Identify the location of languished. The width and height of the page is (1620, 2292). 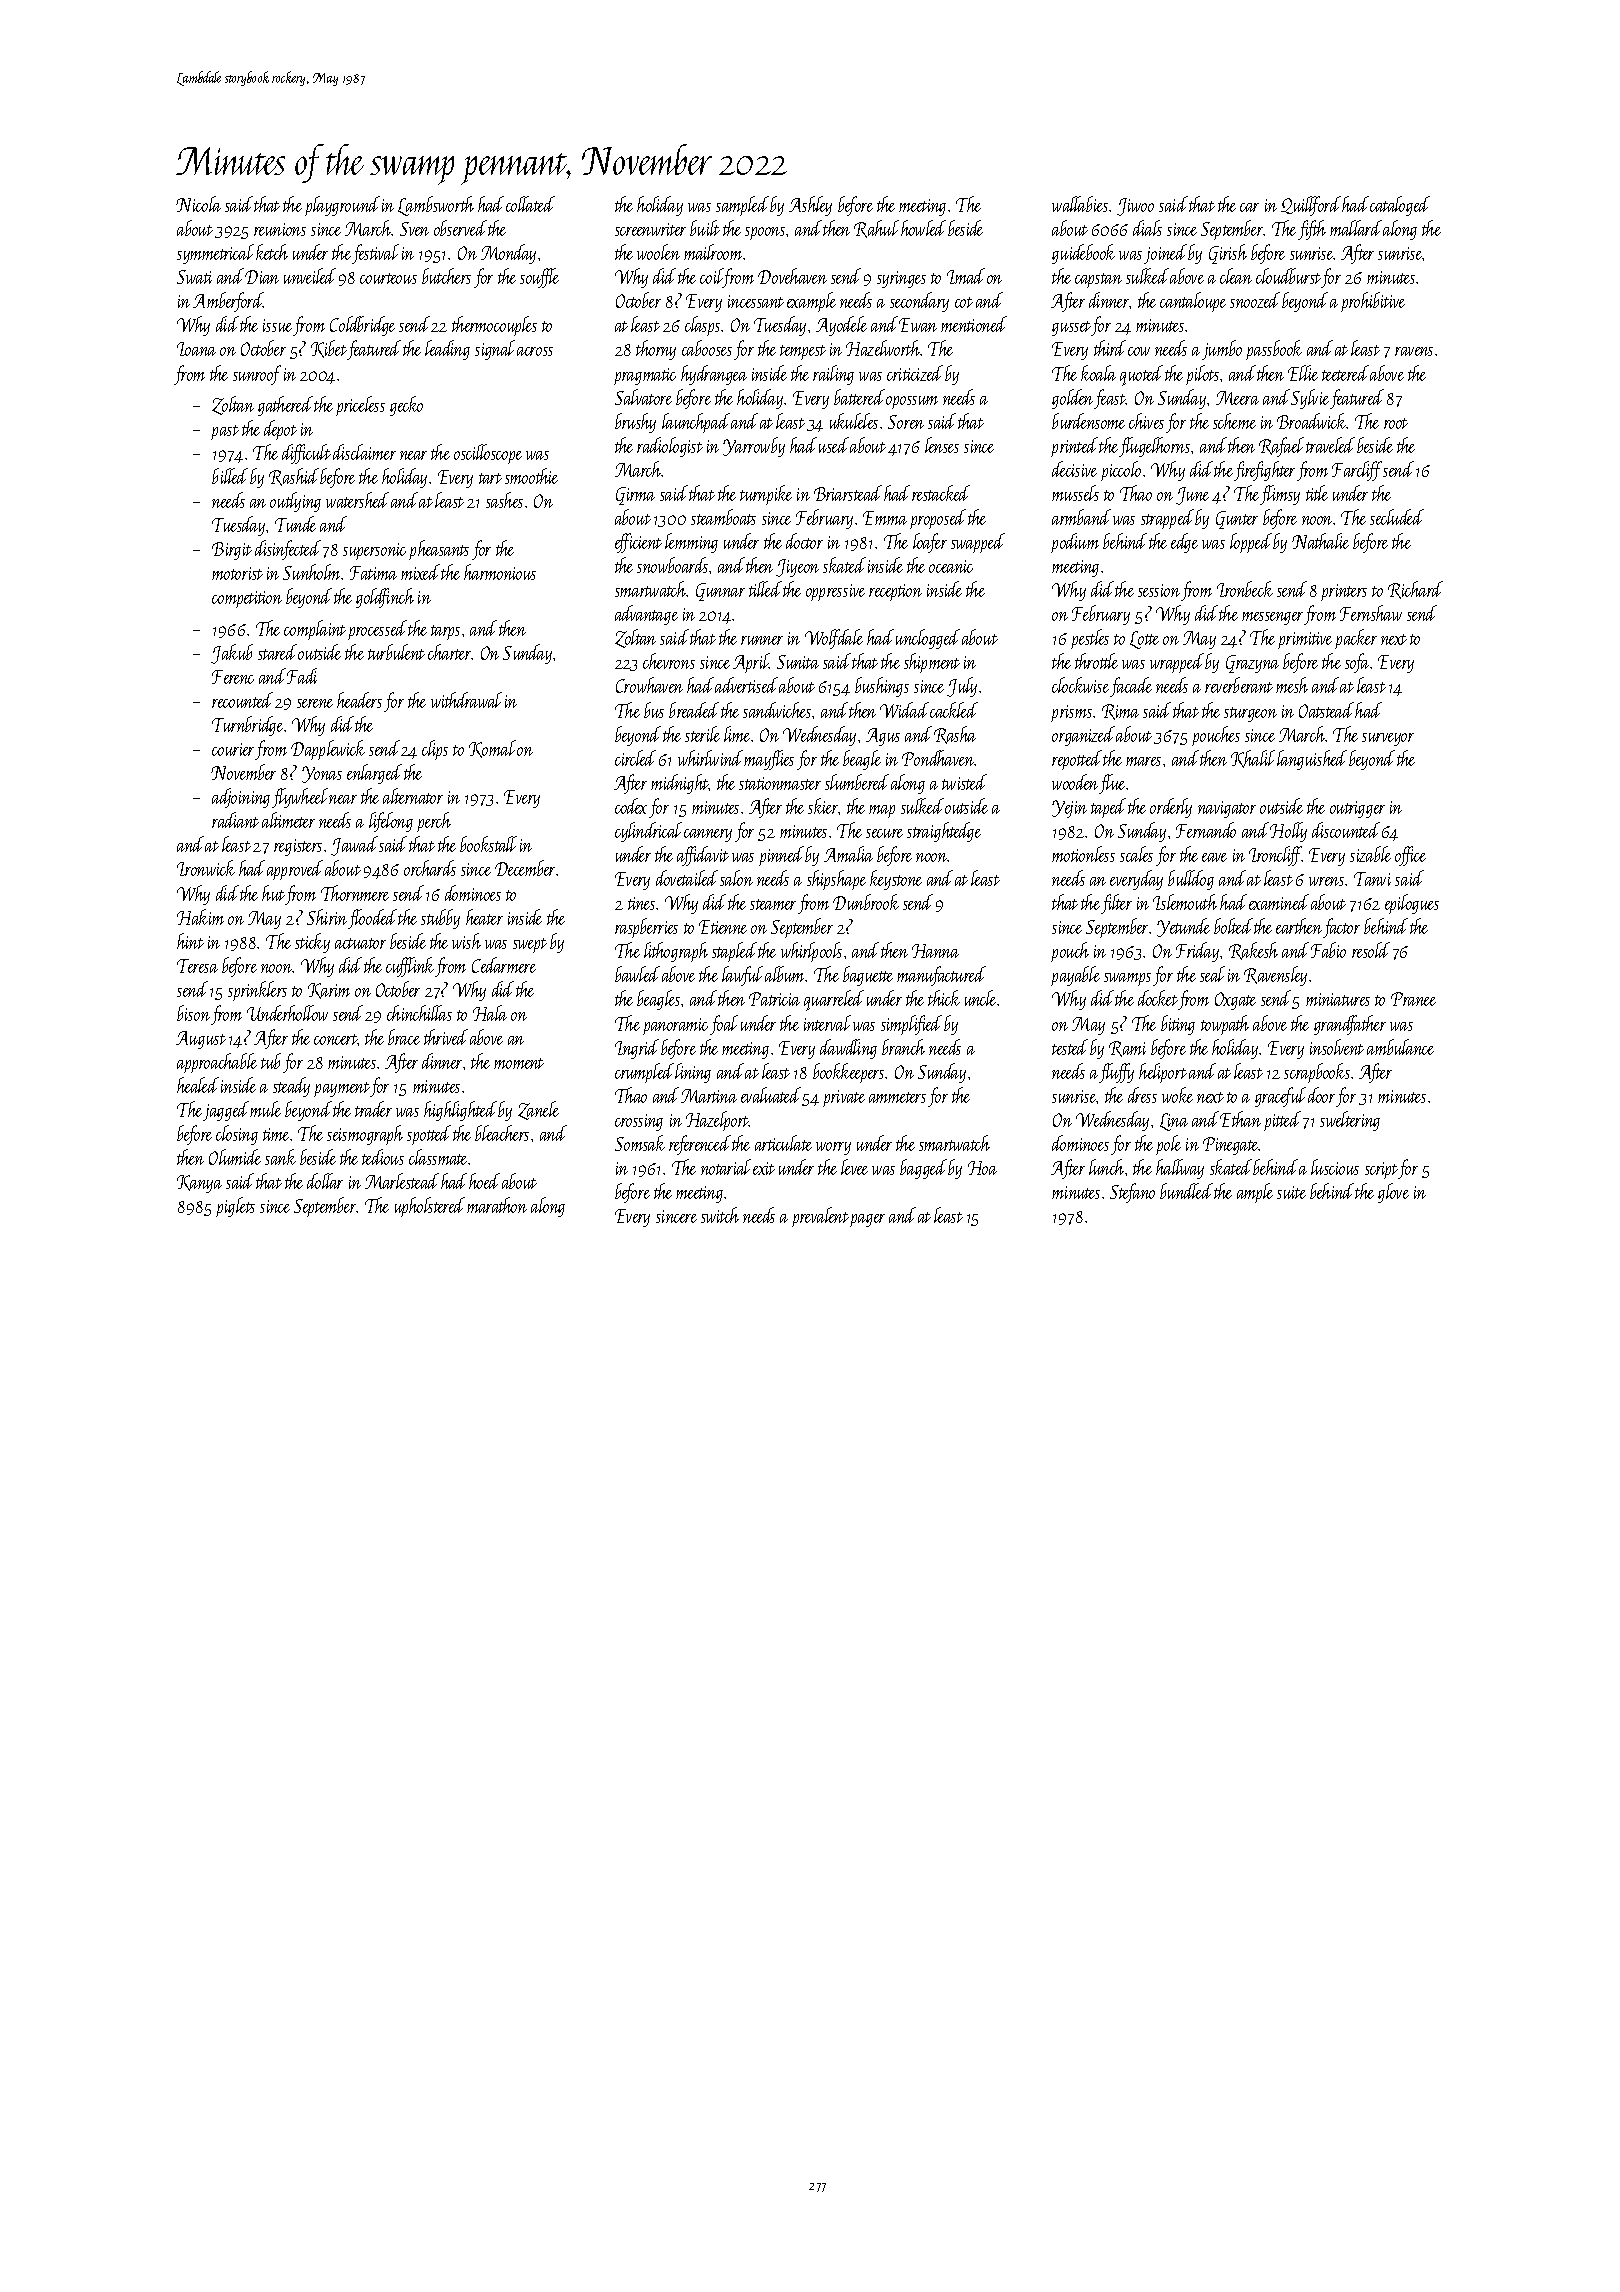
(1312, 760).
